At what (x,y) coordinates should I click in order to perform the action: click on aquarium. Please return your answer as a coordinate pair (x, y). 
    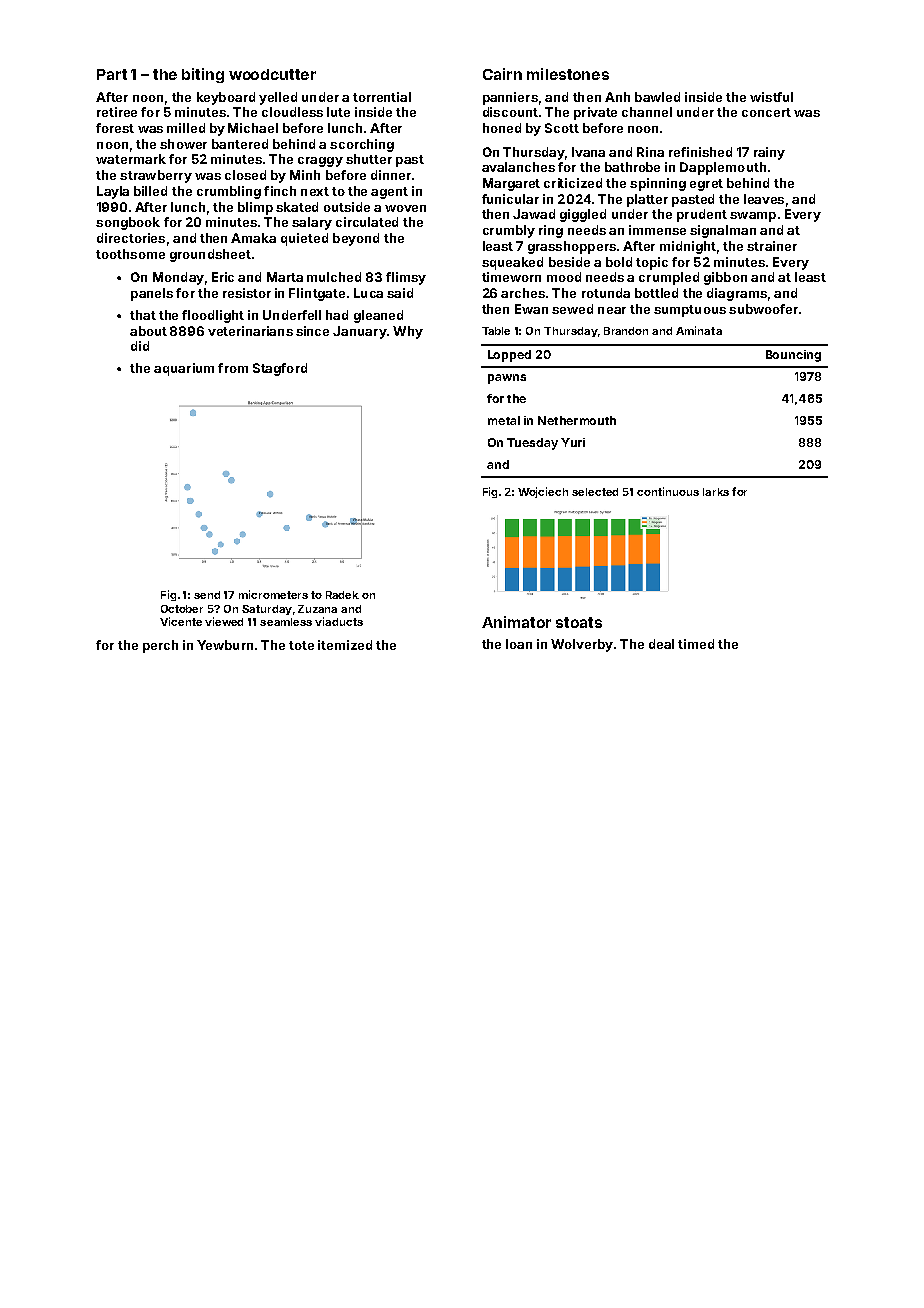
    Looking at the image, I should click on (184, 369).
